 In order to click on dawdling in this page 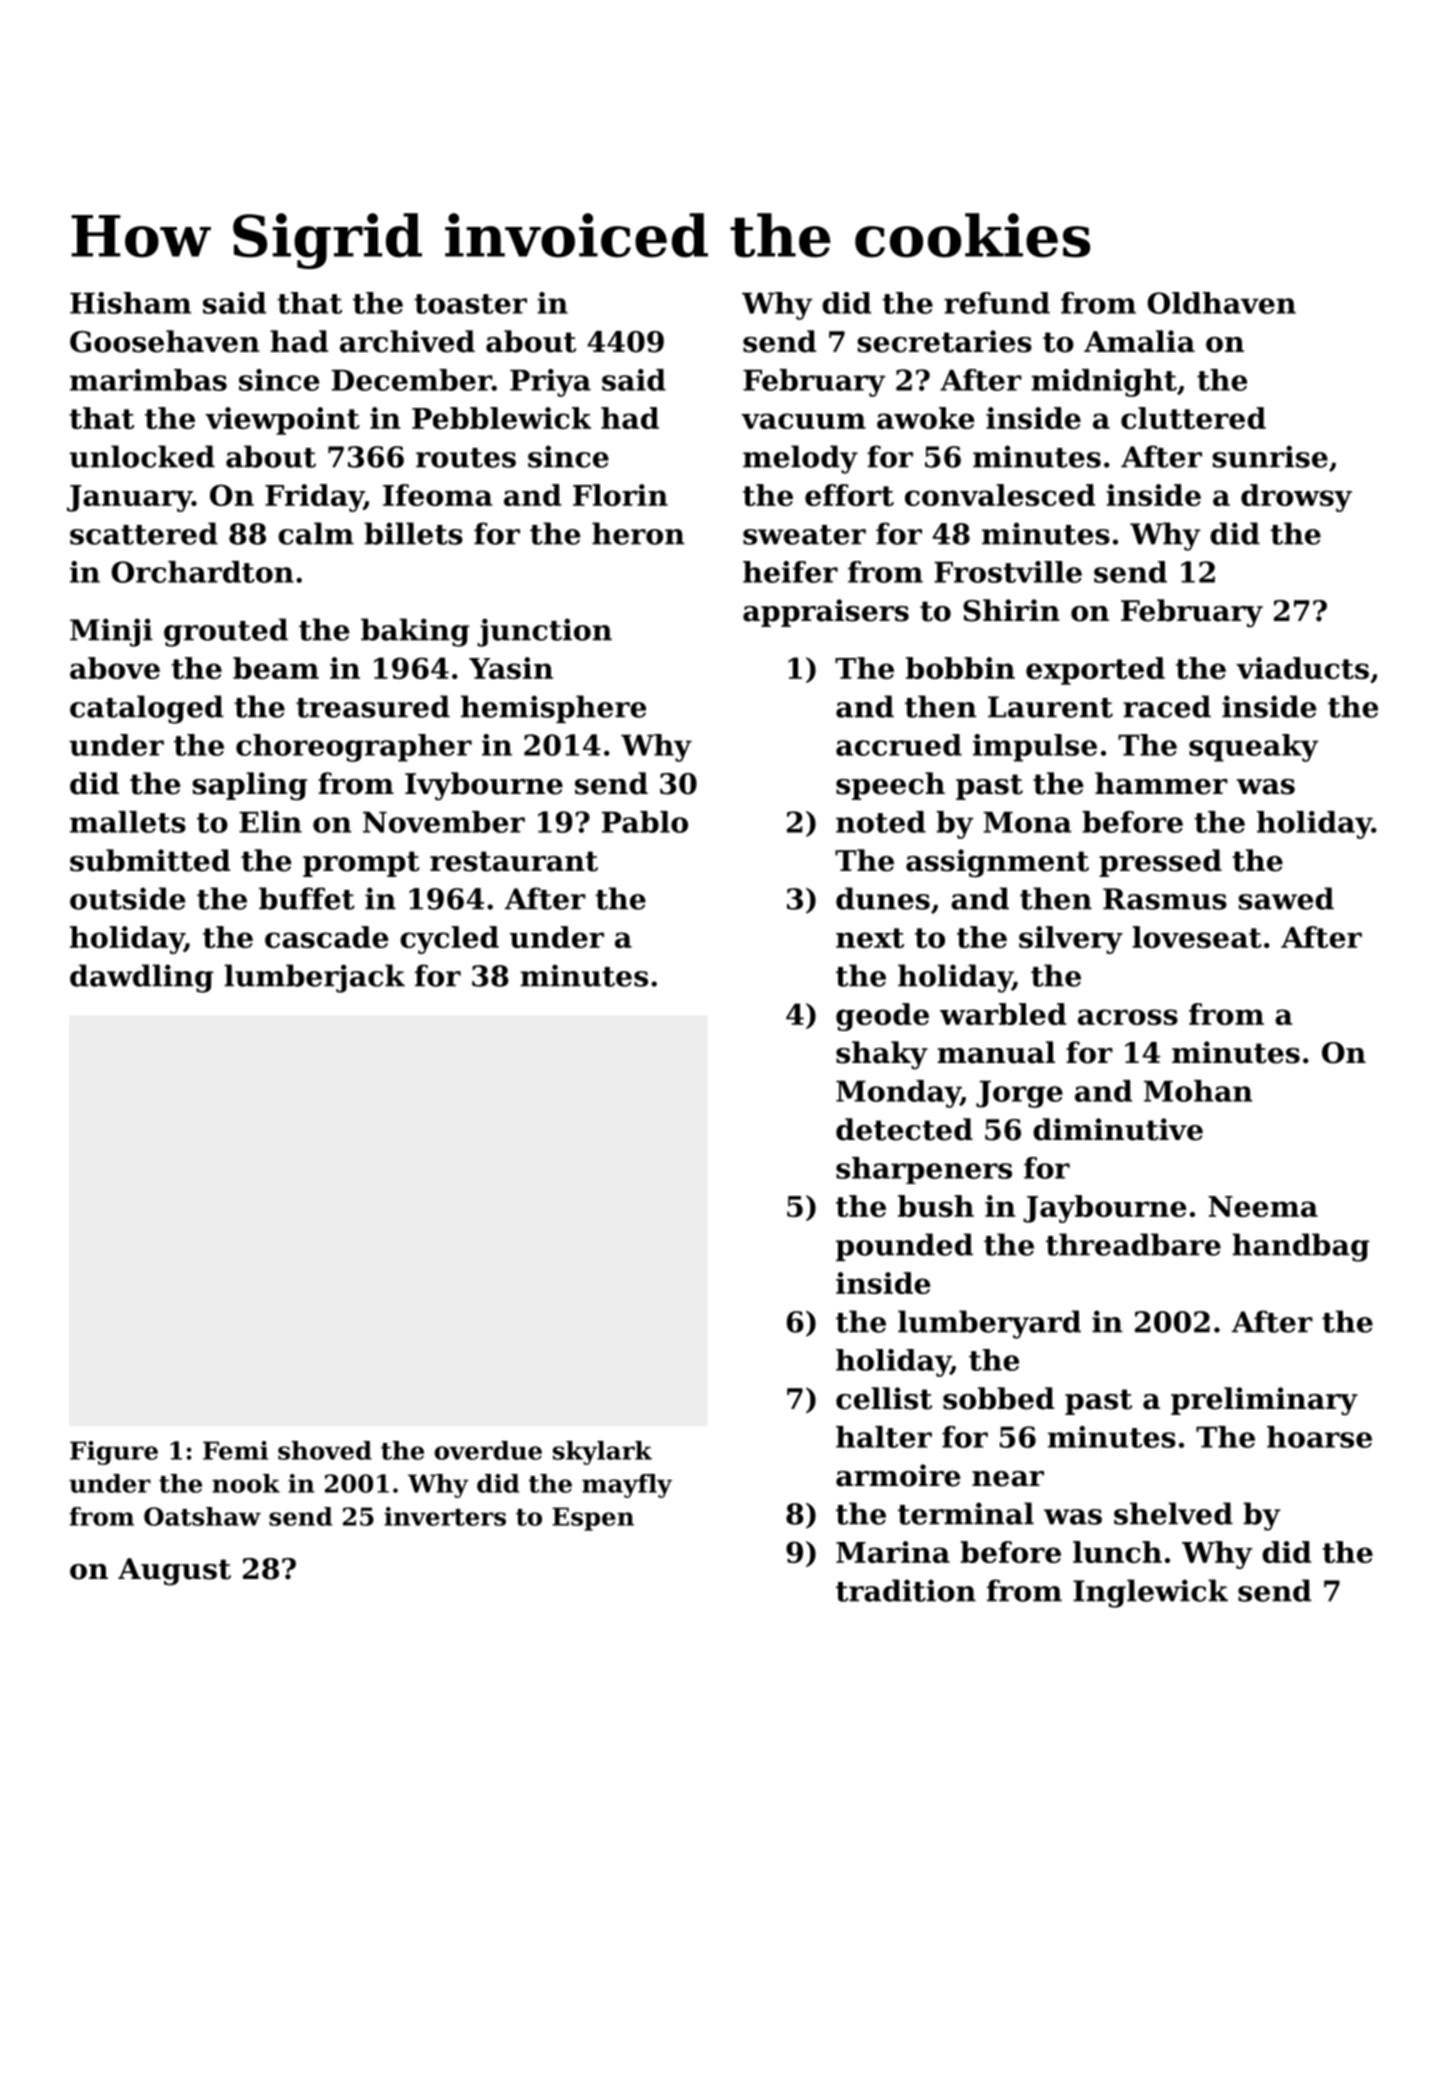, I will do `click(141, 978)`.
